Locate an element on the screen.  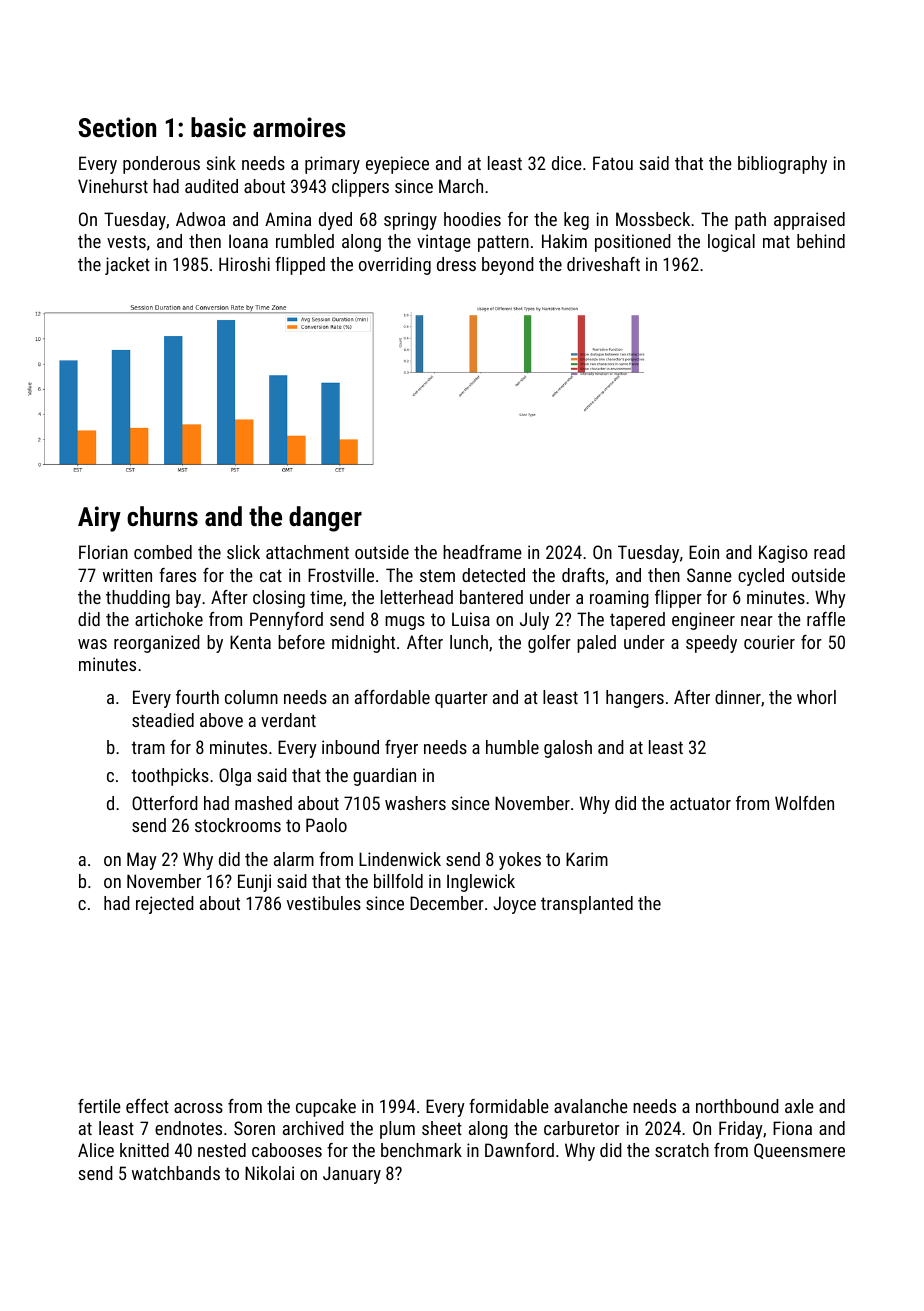
Section is located at coordinates (117, 127).
